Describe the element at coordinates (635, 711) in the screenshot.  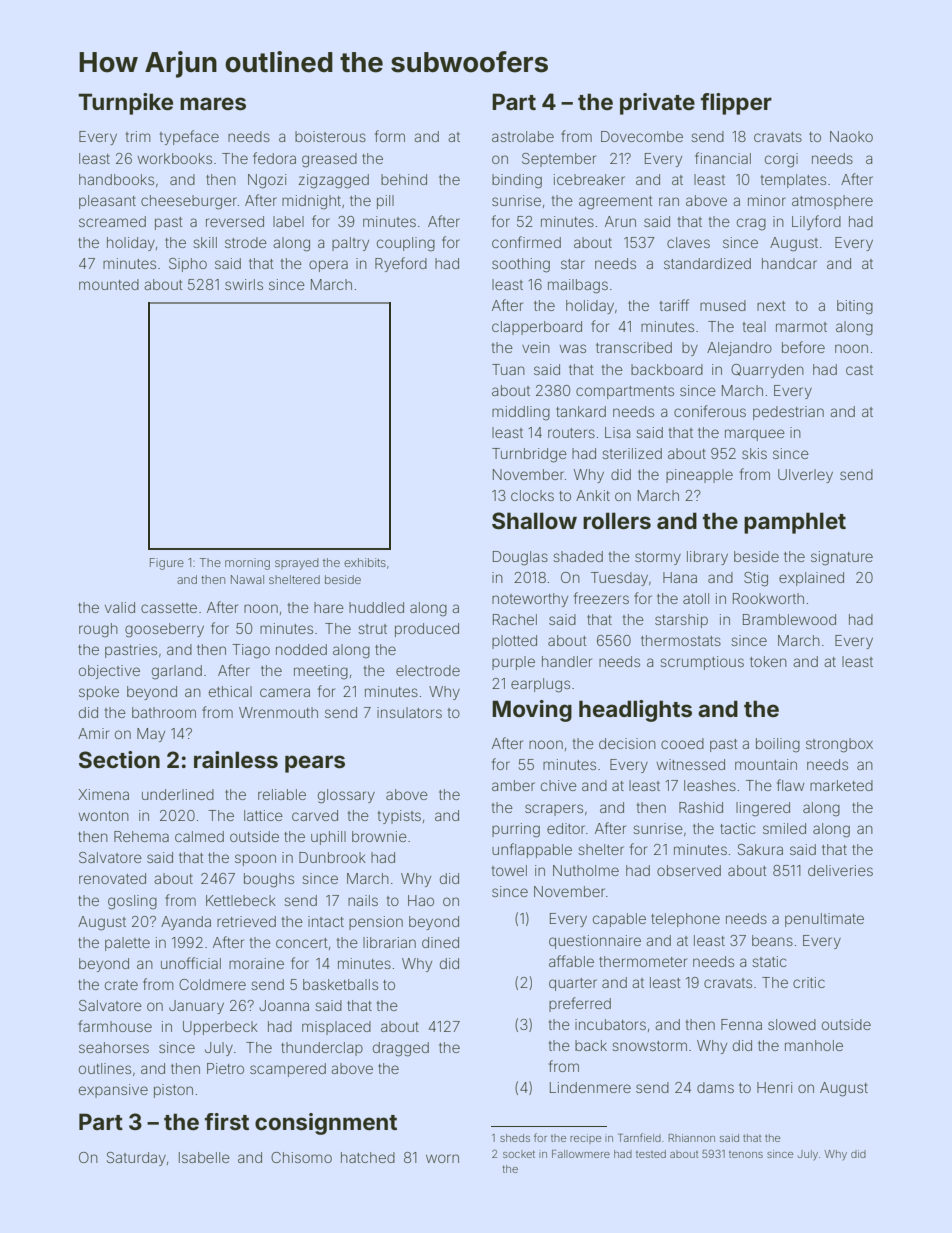
I see `headlights` at that location.
